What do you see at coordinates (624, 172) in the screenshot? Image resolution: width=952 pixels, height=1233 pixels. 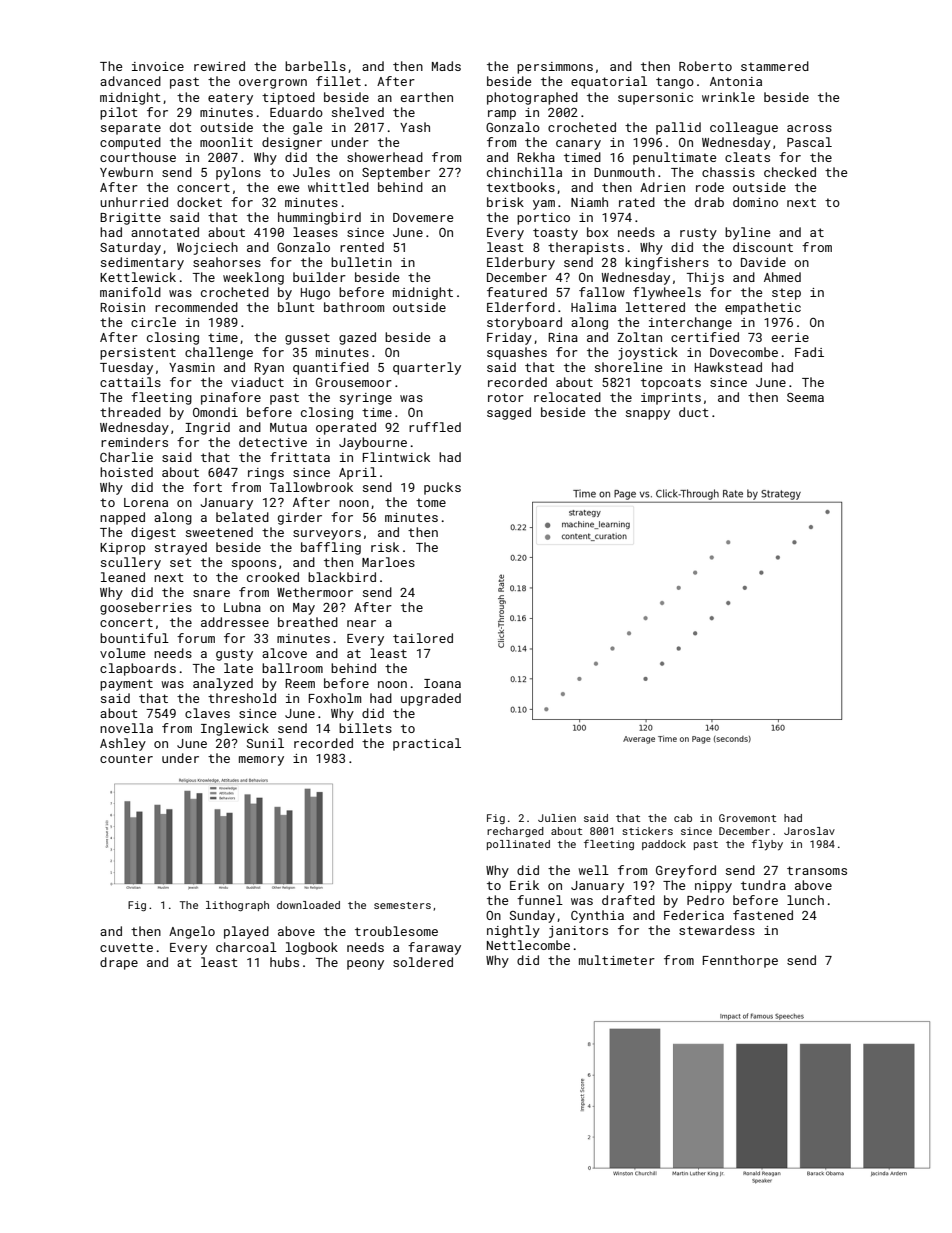 I see `Dunmouth` at bounding box center [624, 172].
